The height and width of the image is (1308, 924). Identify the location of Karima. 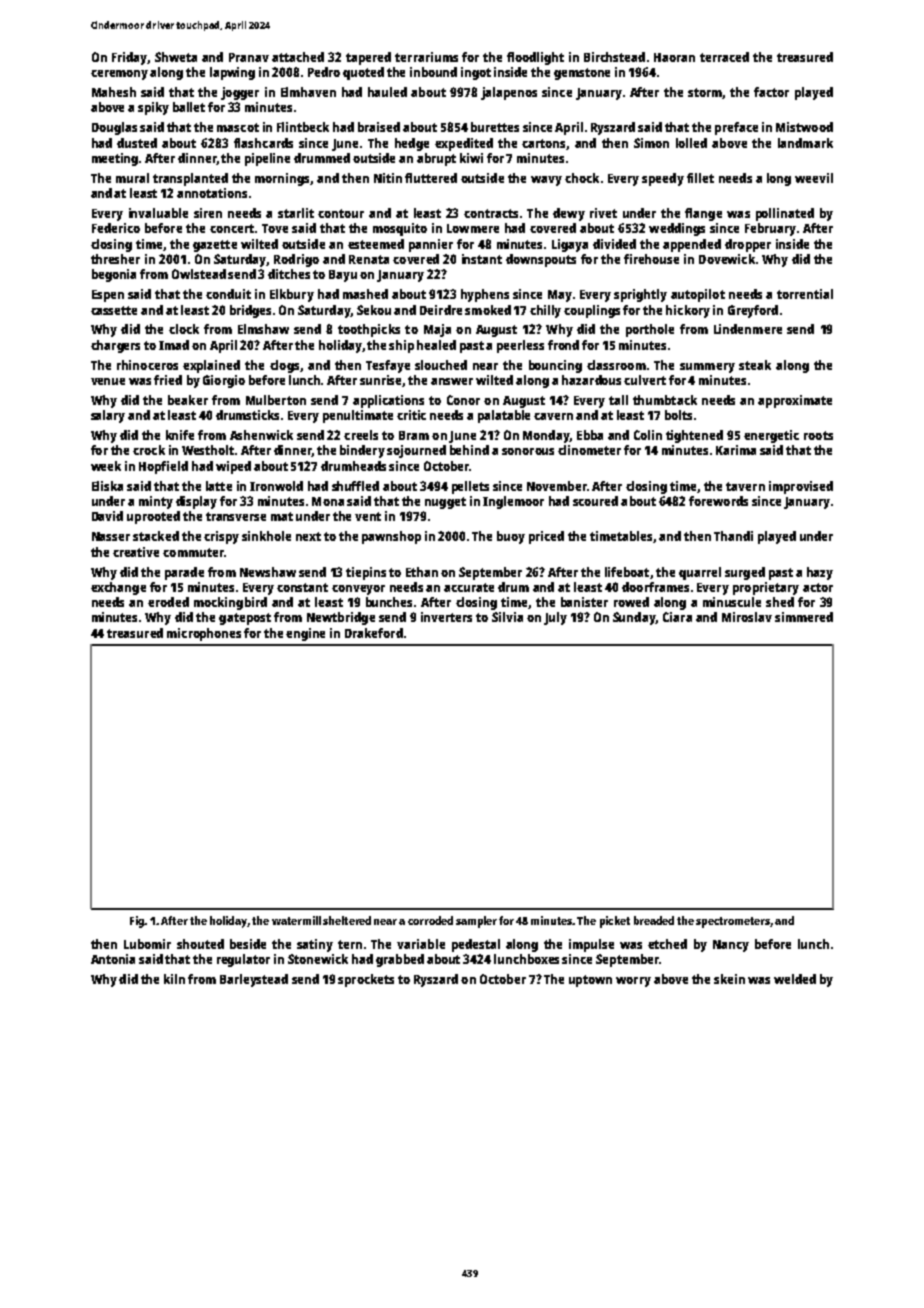
(736, 450).
